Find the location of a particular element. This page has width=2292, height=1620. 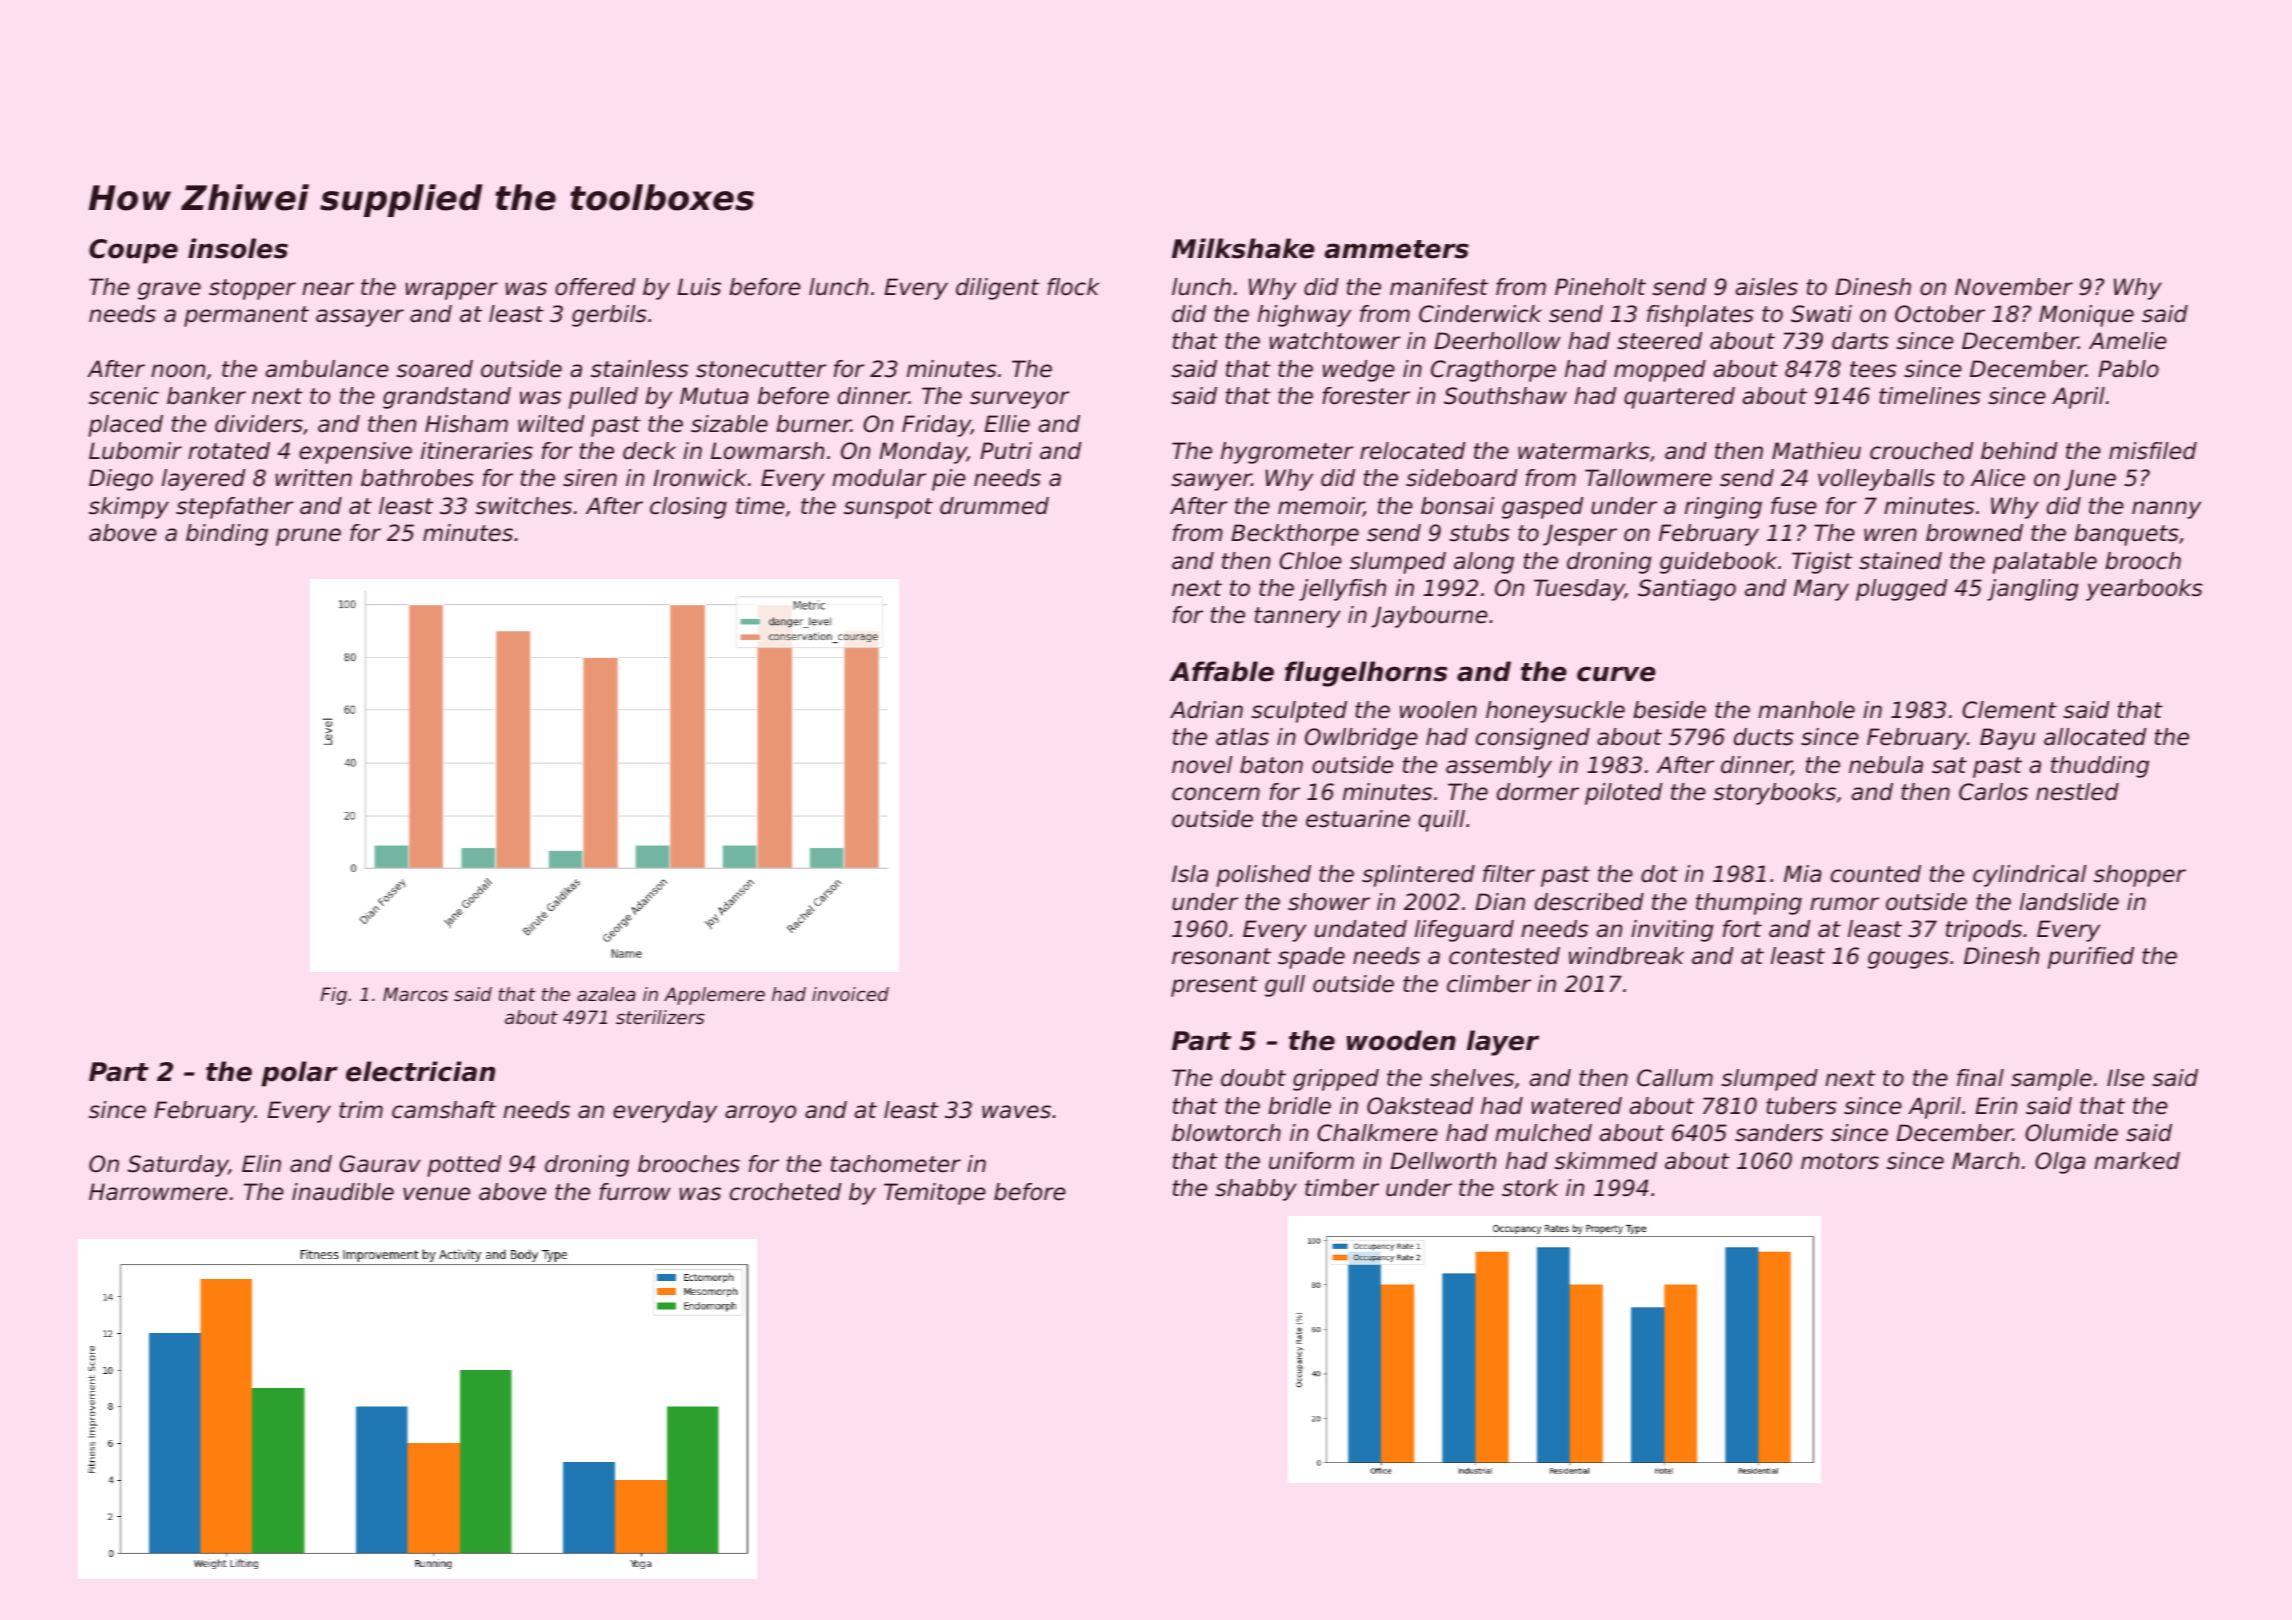

Affable is located at coordinates (1222, 671).
